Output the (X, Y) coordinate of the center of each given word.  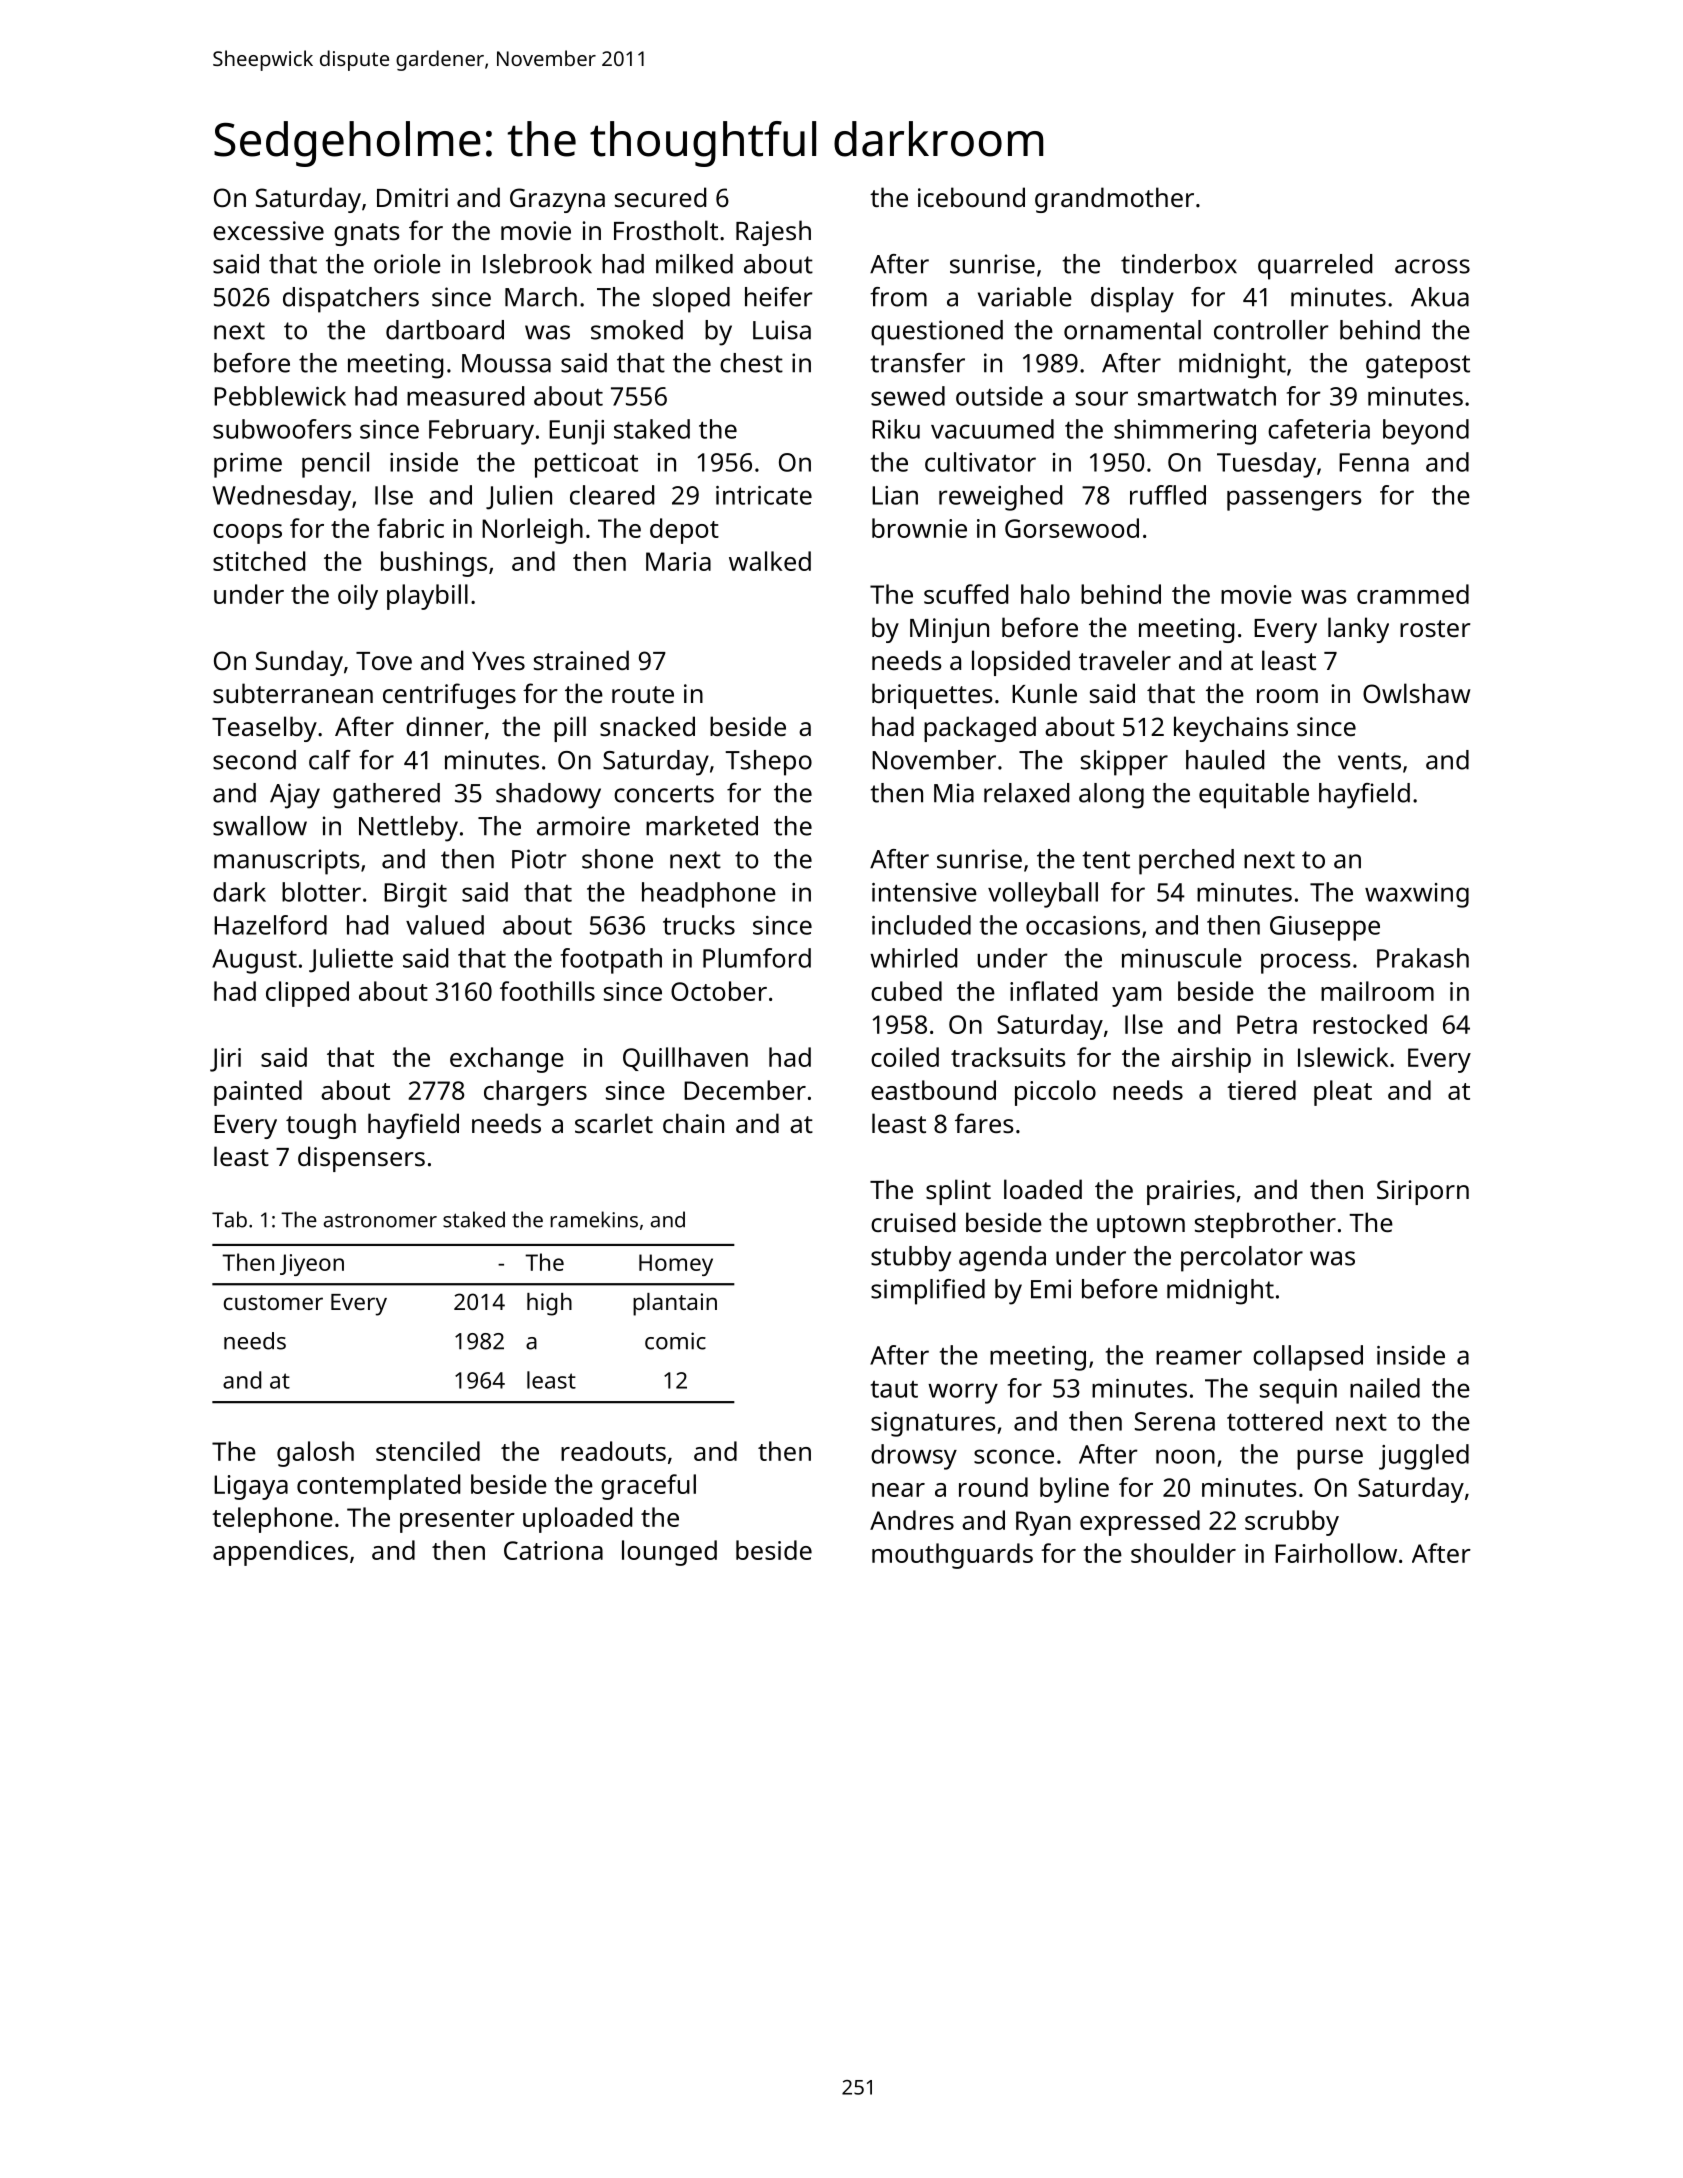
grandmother (1114, 200)
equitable (1254, 796)
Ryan (1043, 1523)
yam (1136, 997)
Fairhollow (1336, 1553)
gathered (386, 796)
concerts (664, 794)
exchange (507, 1060)
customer (273, 1302)
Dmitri (412, 197)
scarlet (614, 1123)
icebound (971, 197)
